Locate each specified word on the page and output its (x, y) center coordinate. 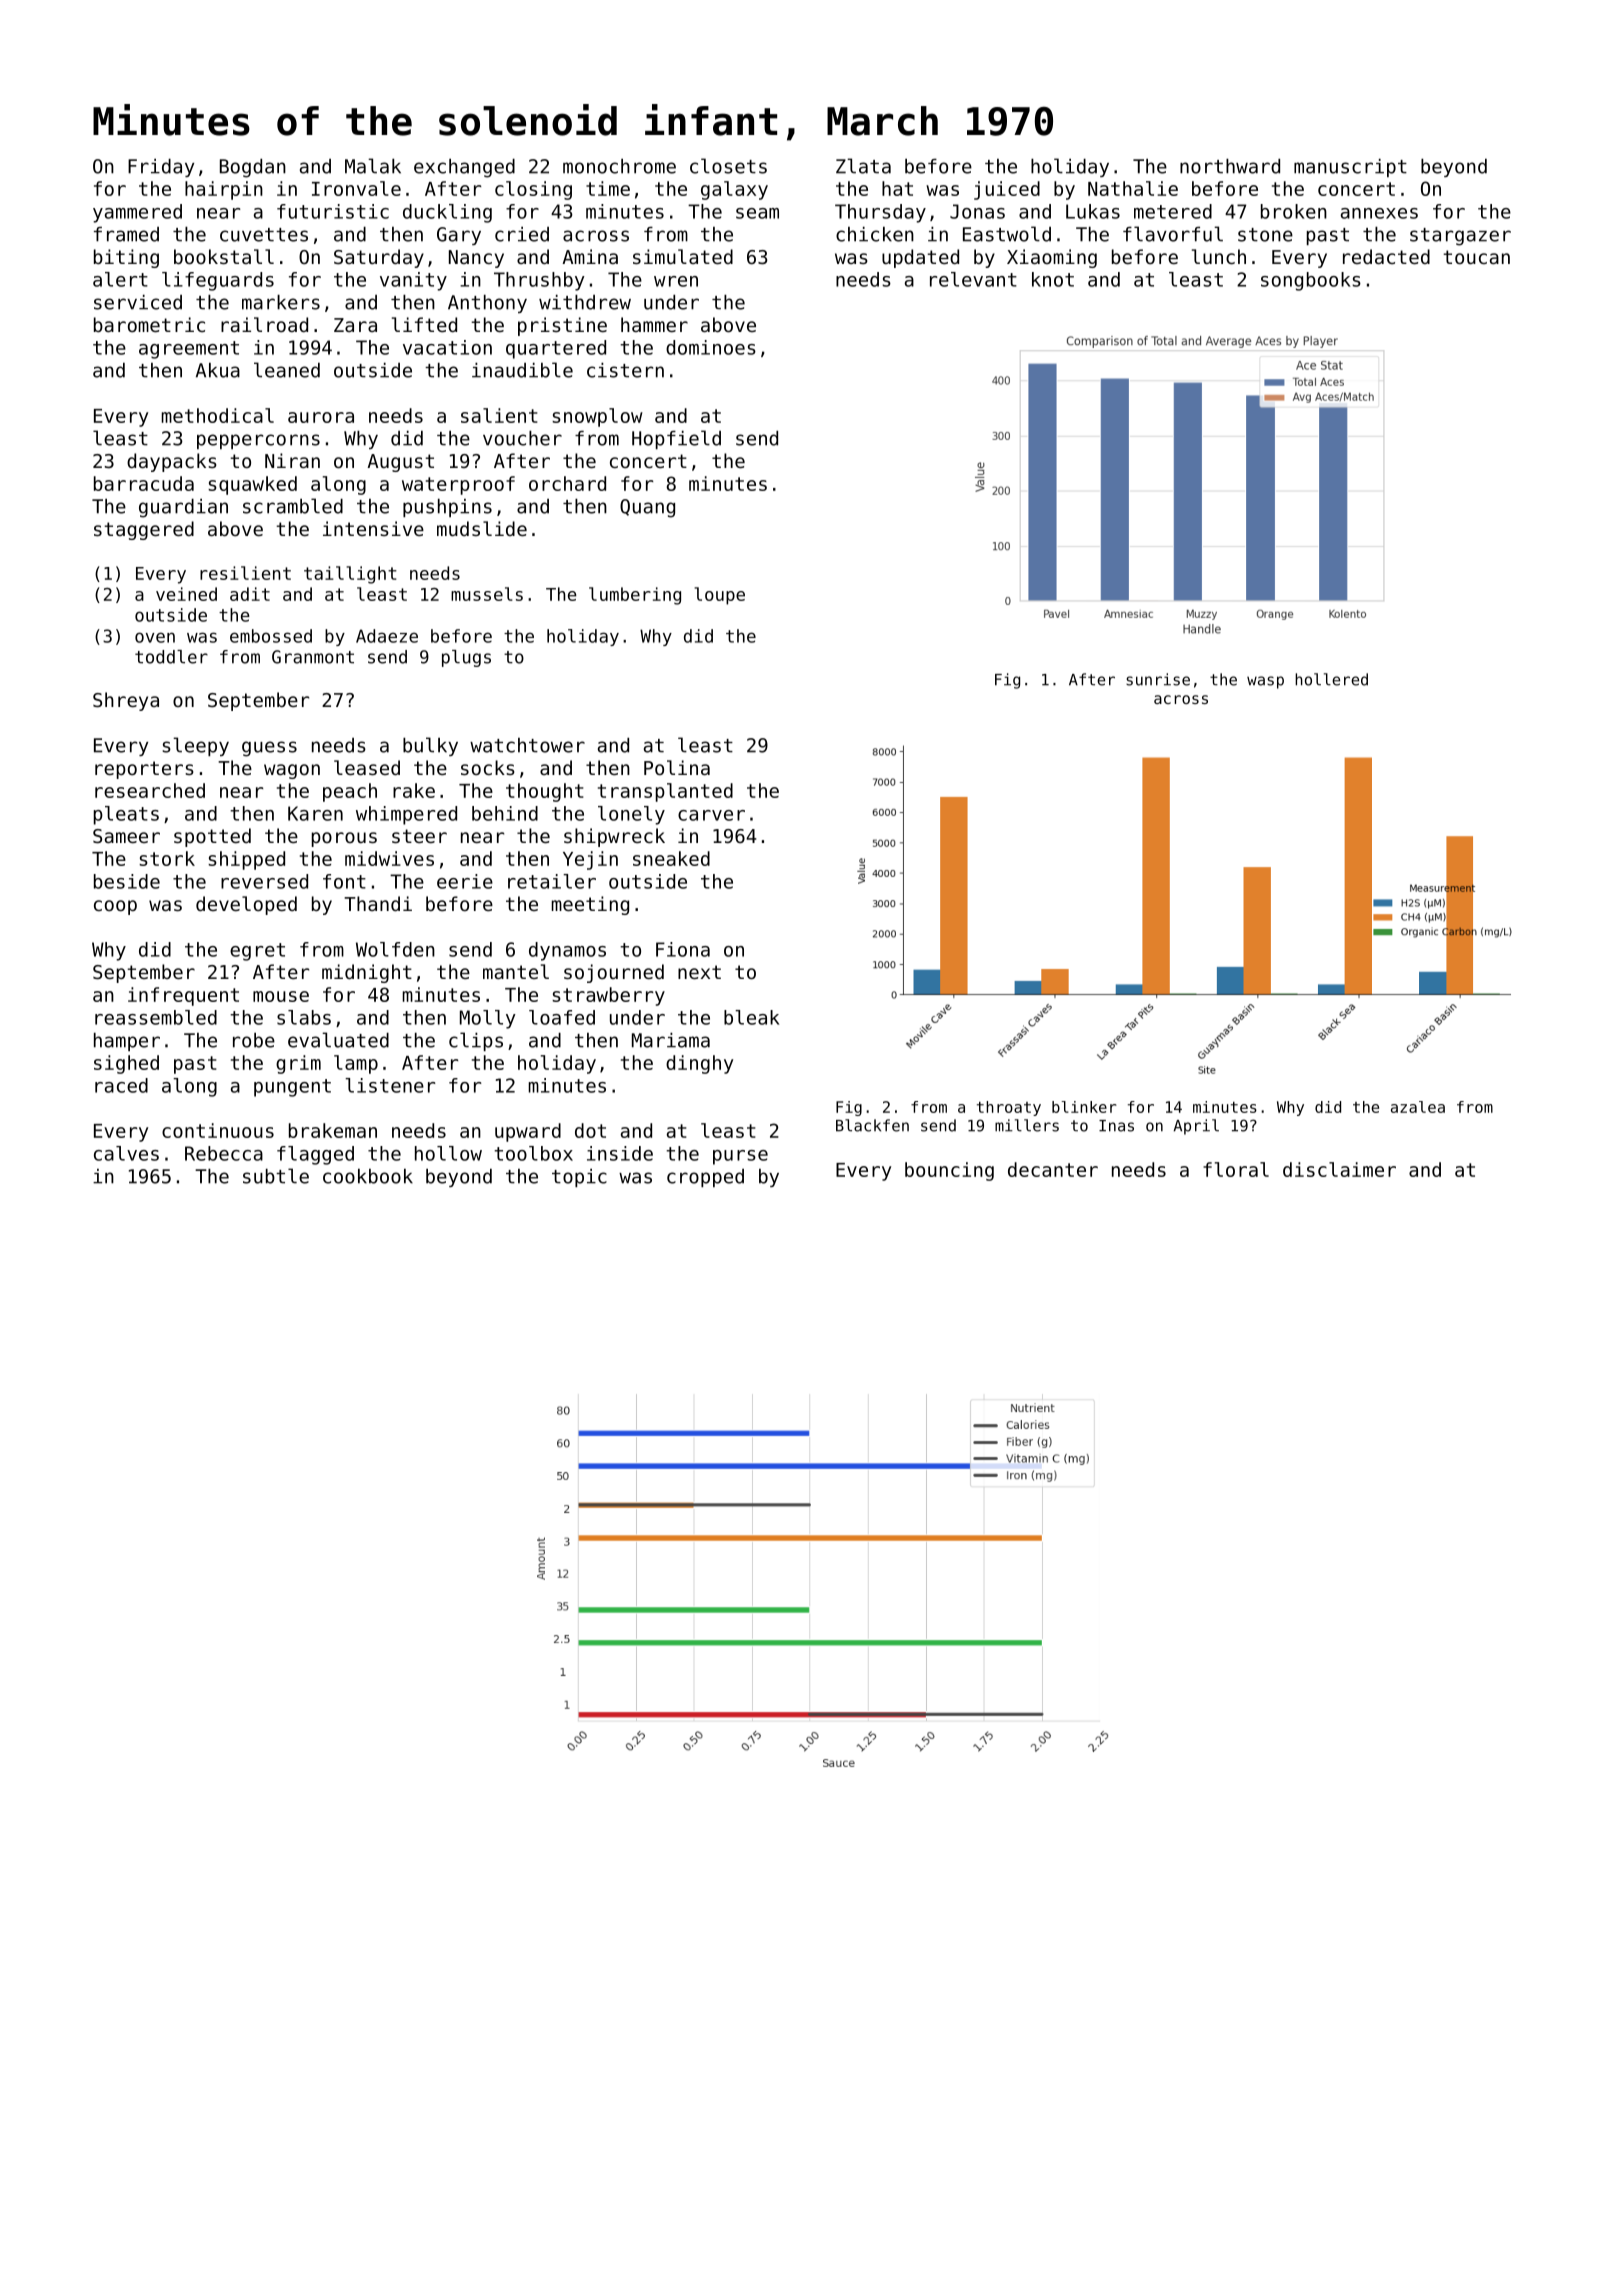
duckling (447, 213)
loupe (720, 596)
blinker (1084, 1107)
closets (728, 166)
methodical (218, 415)
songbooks (1311, 281)
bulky (430, 746)
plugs (466, 658)
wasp (1265, 682)
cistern (625, 370)
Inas (1116, 1126)
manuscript (1350, 168)
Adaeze (387, 636)
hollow (448, 1153)
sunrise (1158, 679)
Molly (488, 1019)
